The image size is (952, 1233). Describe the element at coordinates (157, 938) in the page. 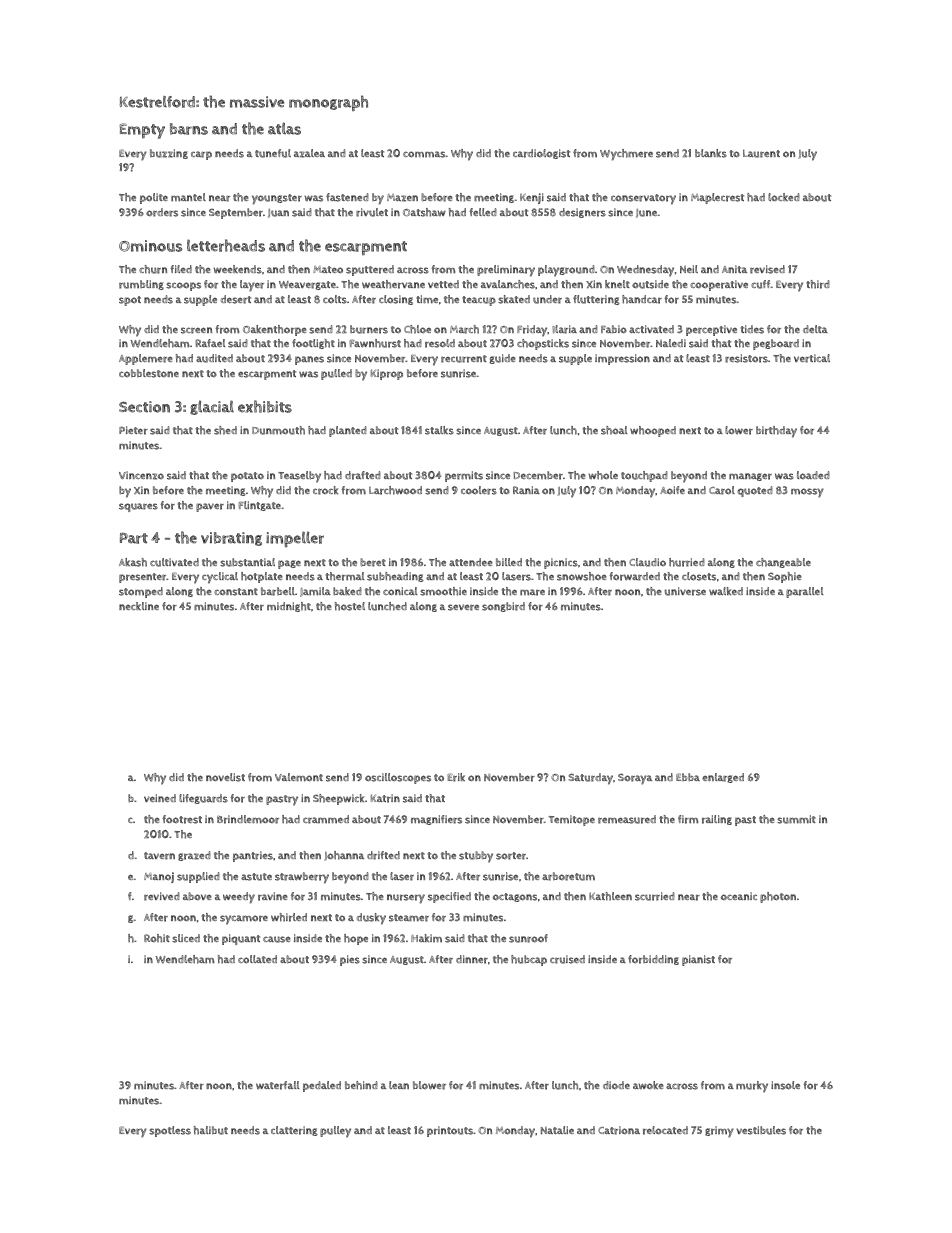

I see `Rohit` at that location.
